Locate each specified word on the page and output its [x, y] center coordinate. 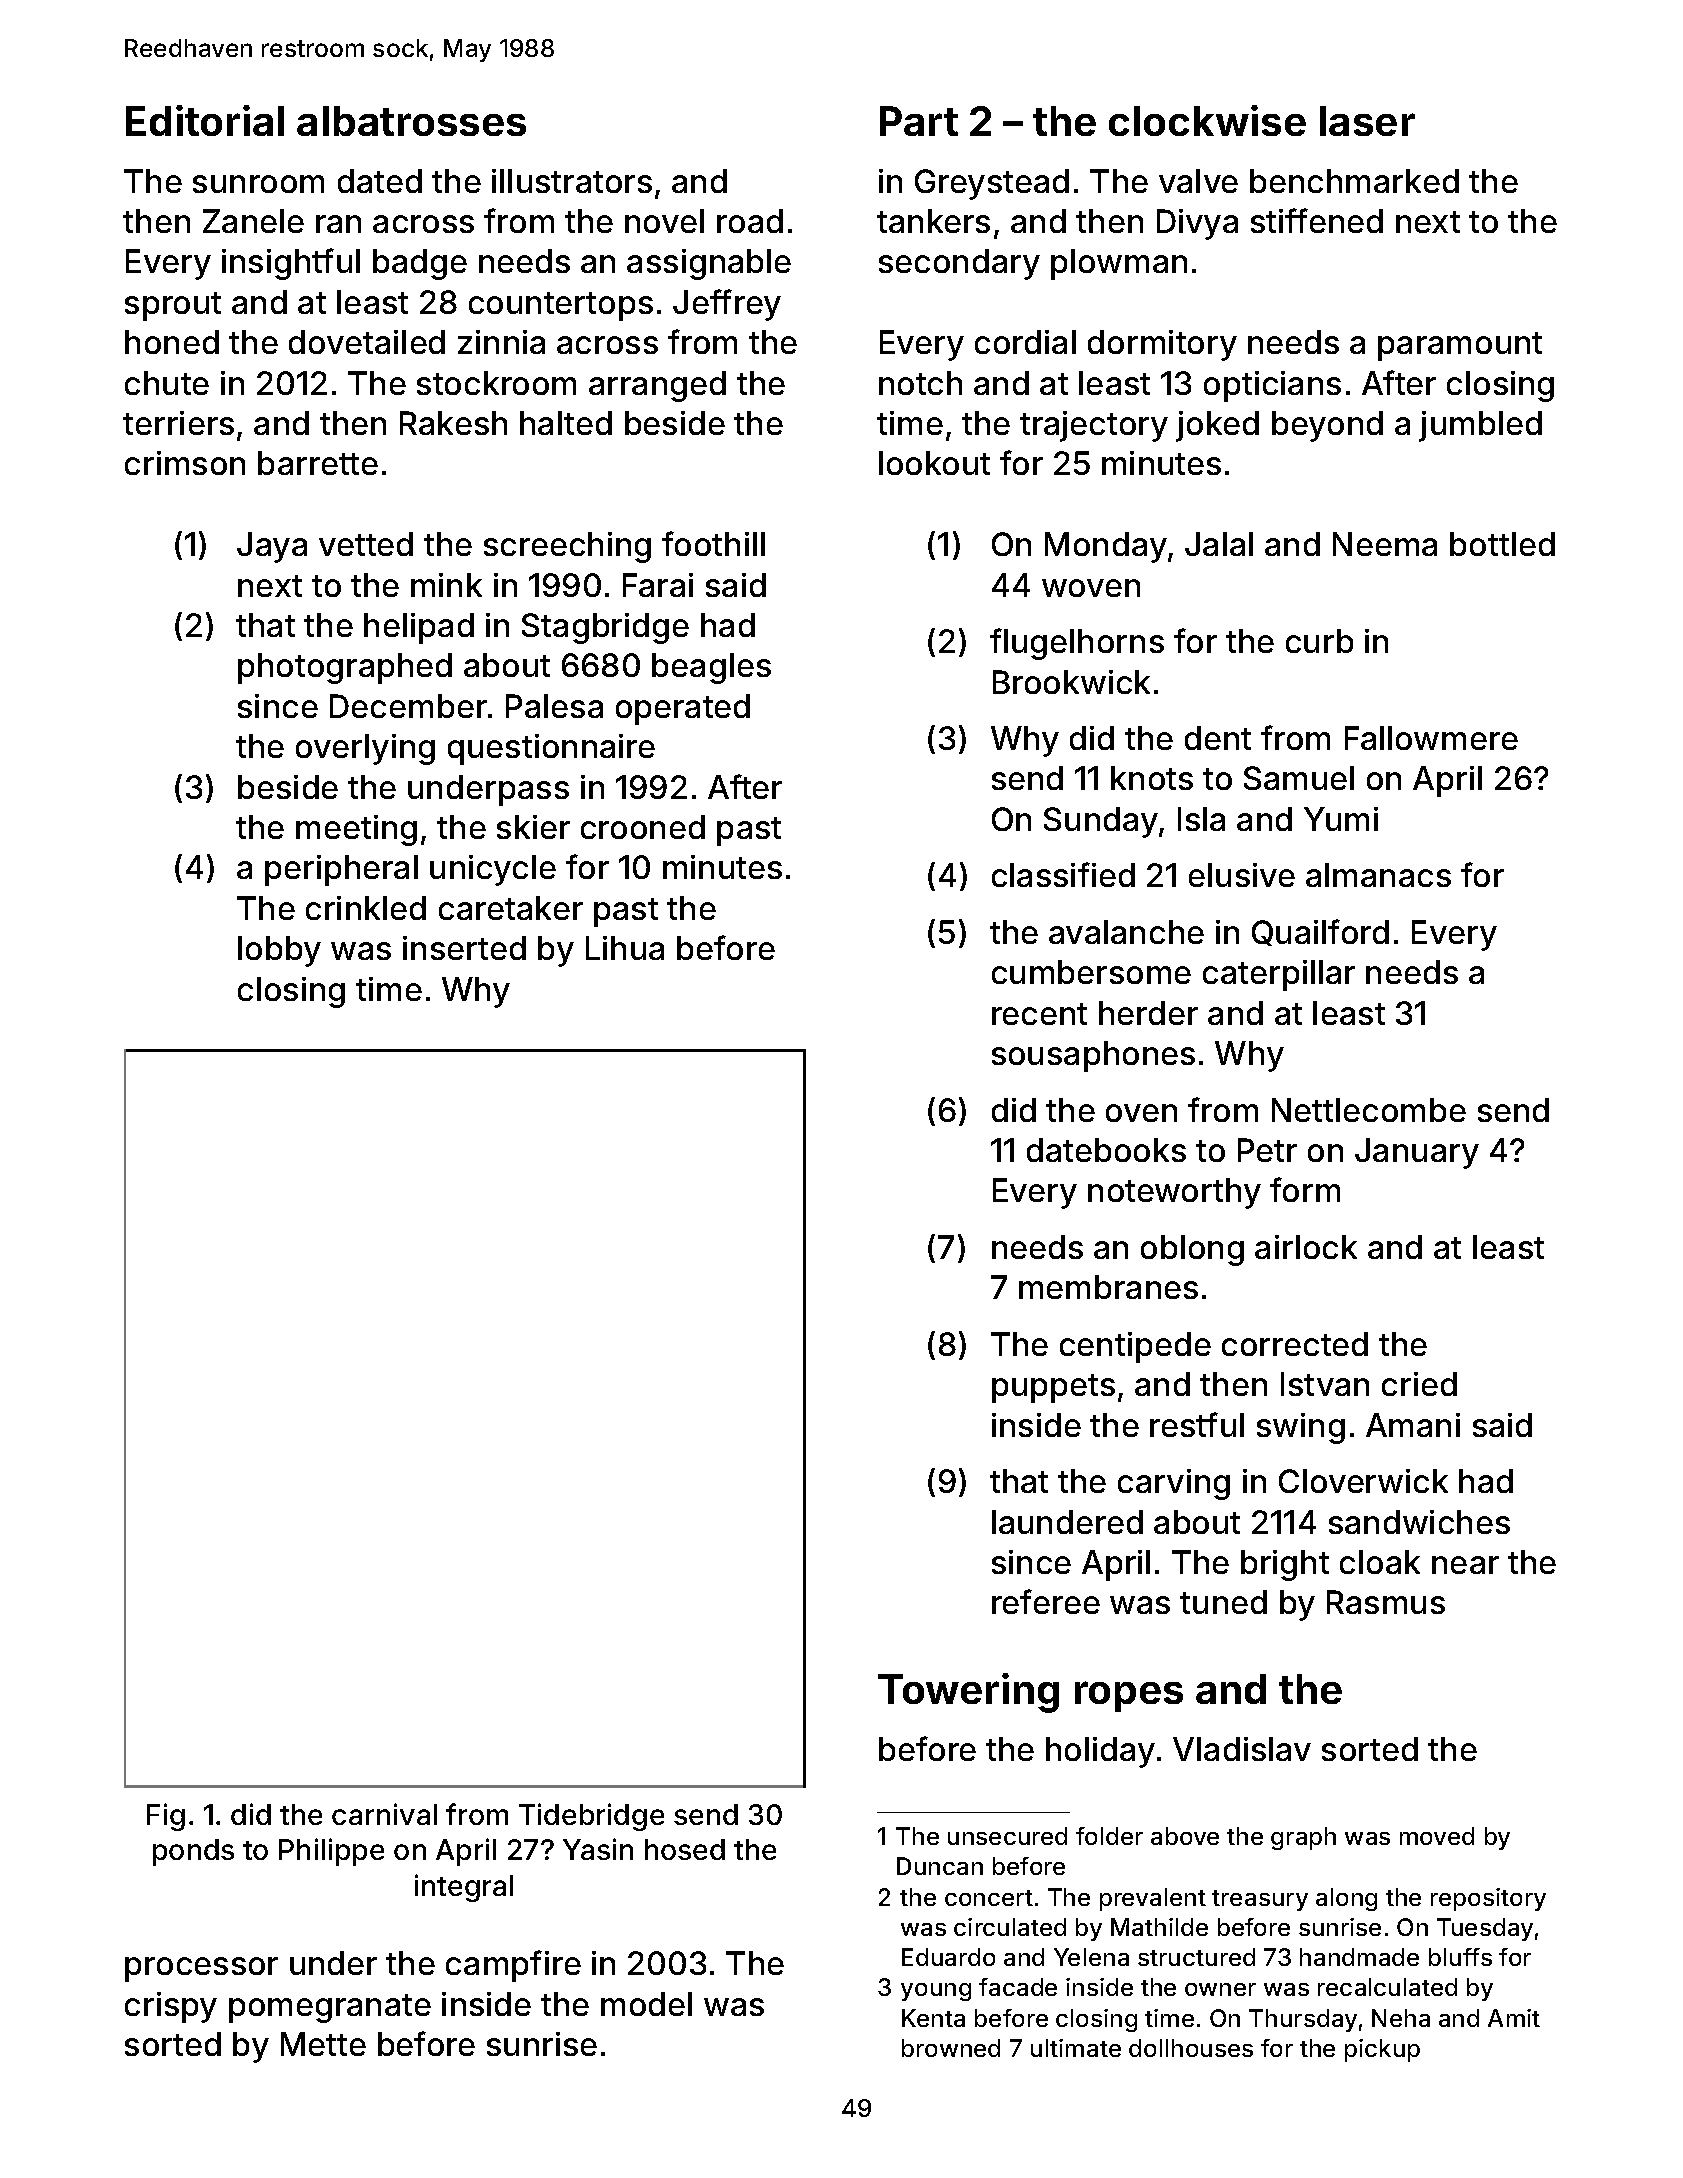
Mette [323, 2044]
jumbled [1480, 426]
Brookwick [1071, 682]
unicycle [493, 870]
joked [1217, 426]
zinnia [501, 342]
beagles [711, 668]
